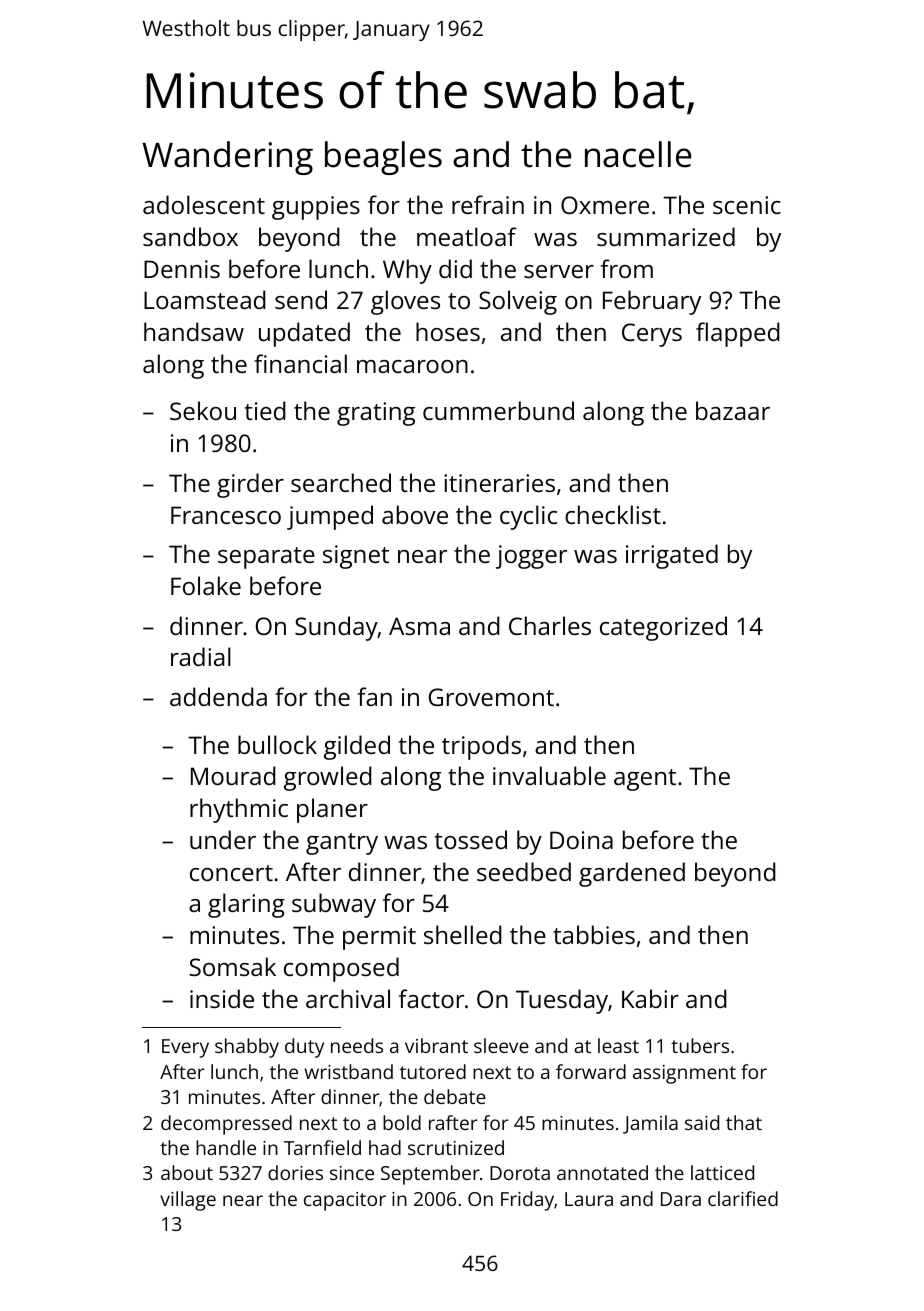 The width and height of the image is (924, 1311). What do you see at coordinates (663, 628) in the image?
I see `categorized` at bounding box center [663, 628].
